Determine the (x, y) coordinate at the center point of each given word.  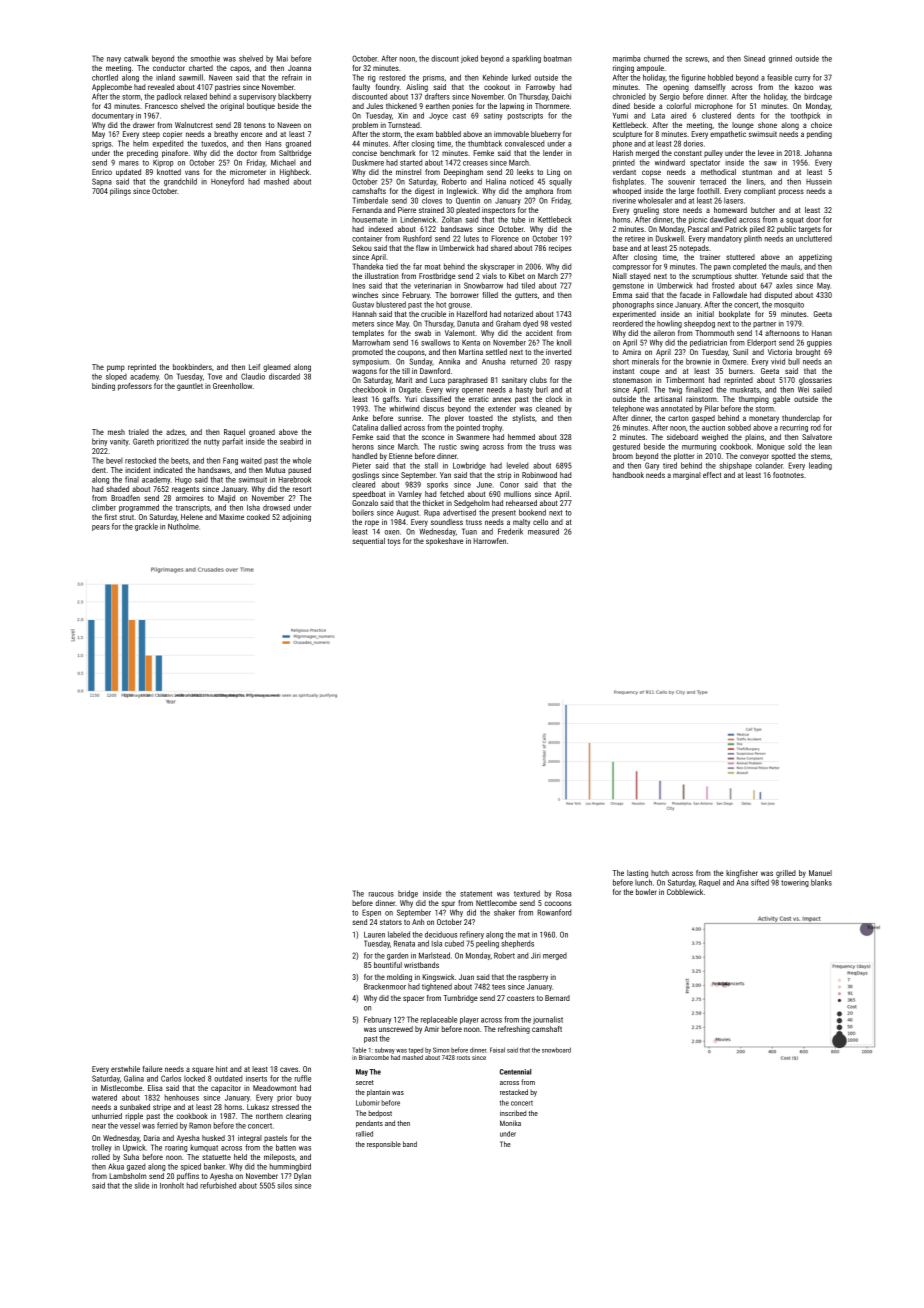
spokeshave (444, 542)
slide (142, 1185)
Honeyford (227, 182)
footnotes (788, 475)
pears (101, 528)
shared (501, 248)
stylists (523, 419)
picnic (698, 220)
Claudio (253, 376)
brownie (698, 361)
